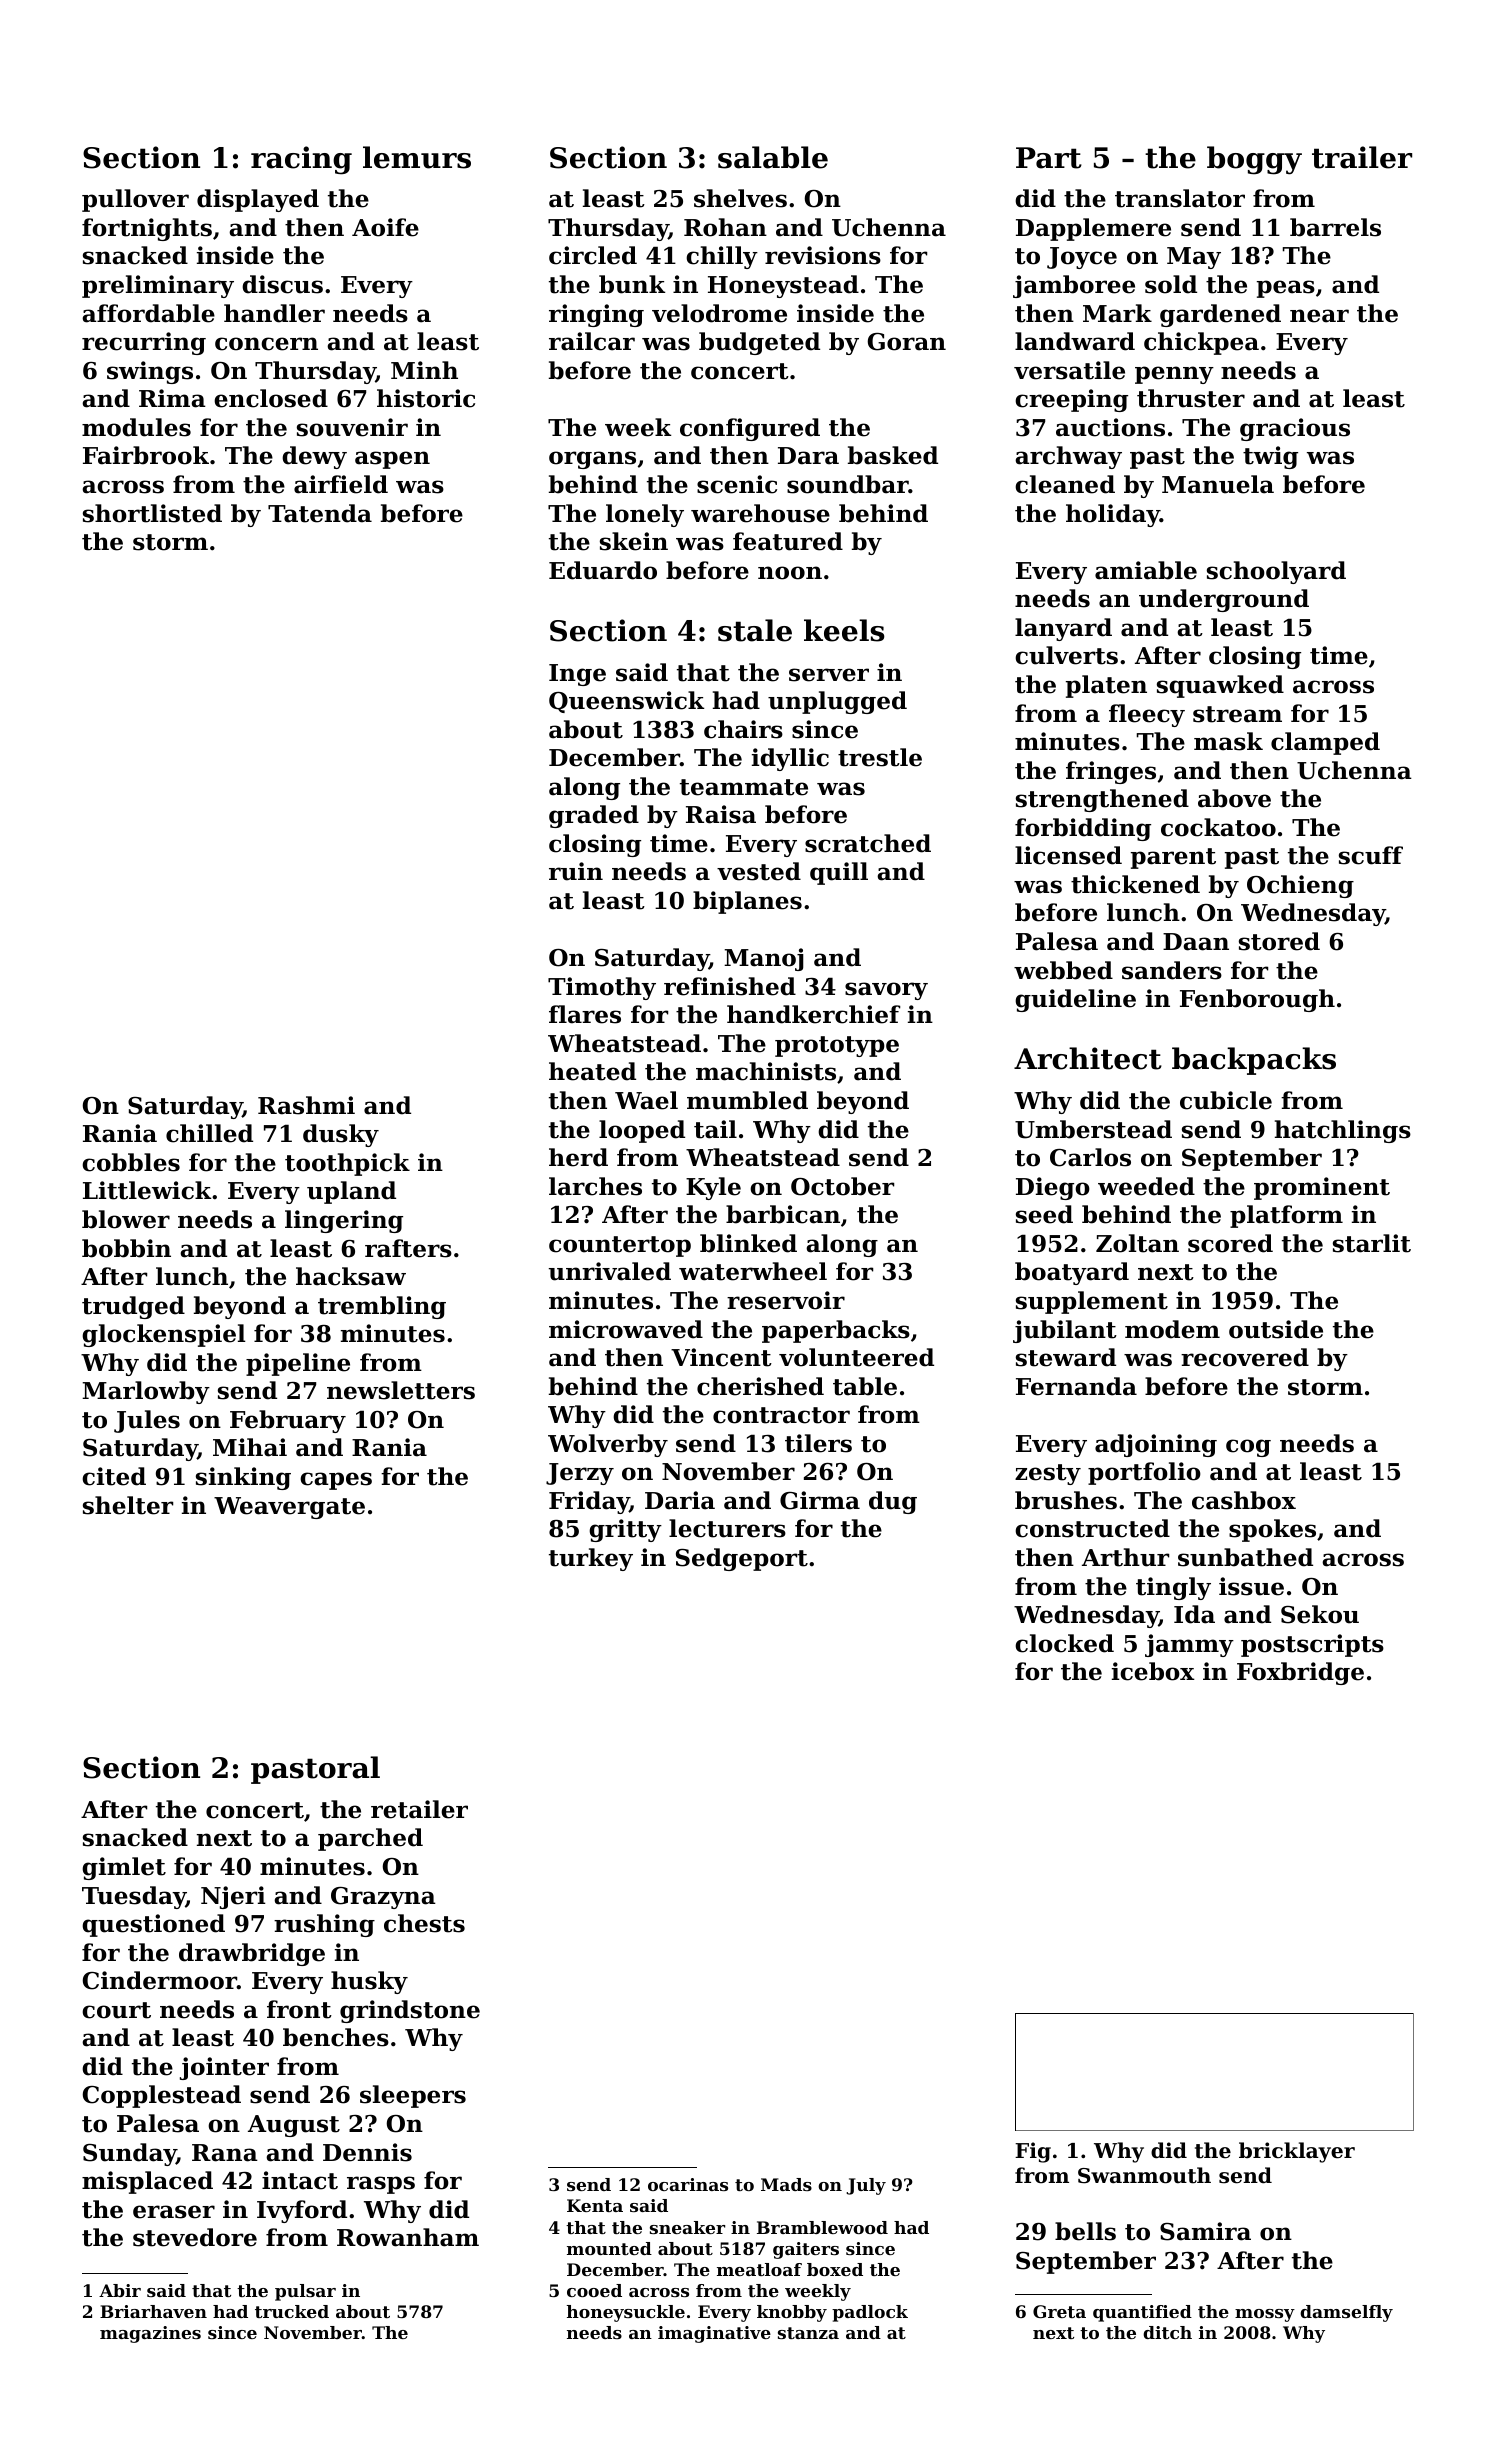 This page has width=1496, height=2464. What do you see at coordinates (298, 1364) in the page?
I see `pipeline` at bounding box center [298, 1364].
